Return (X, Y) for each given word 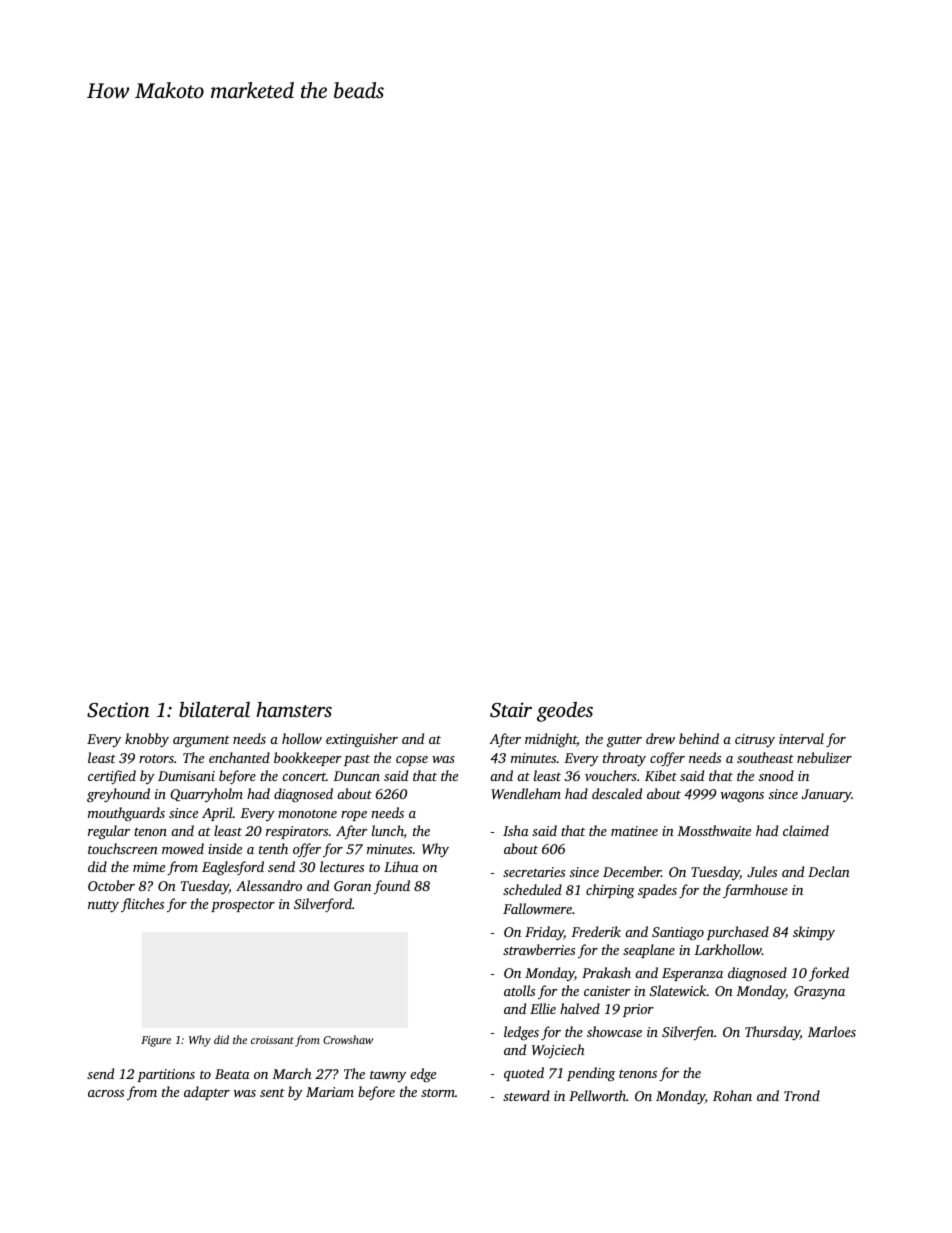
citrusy (755, 740)
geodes (565, 711)
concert (304, 777)
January (827, 796)
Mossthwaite (714, 830)
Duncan (356, 776)
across (106, 1093)
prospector (243, 906)
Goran (352, 886)
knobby (147, 740)
